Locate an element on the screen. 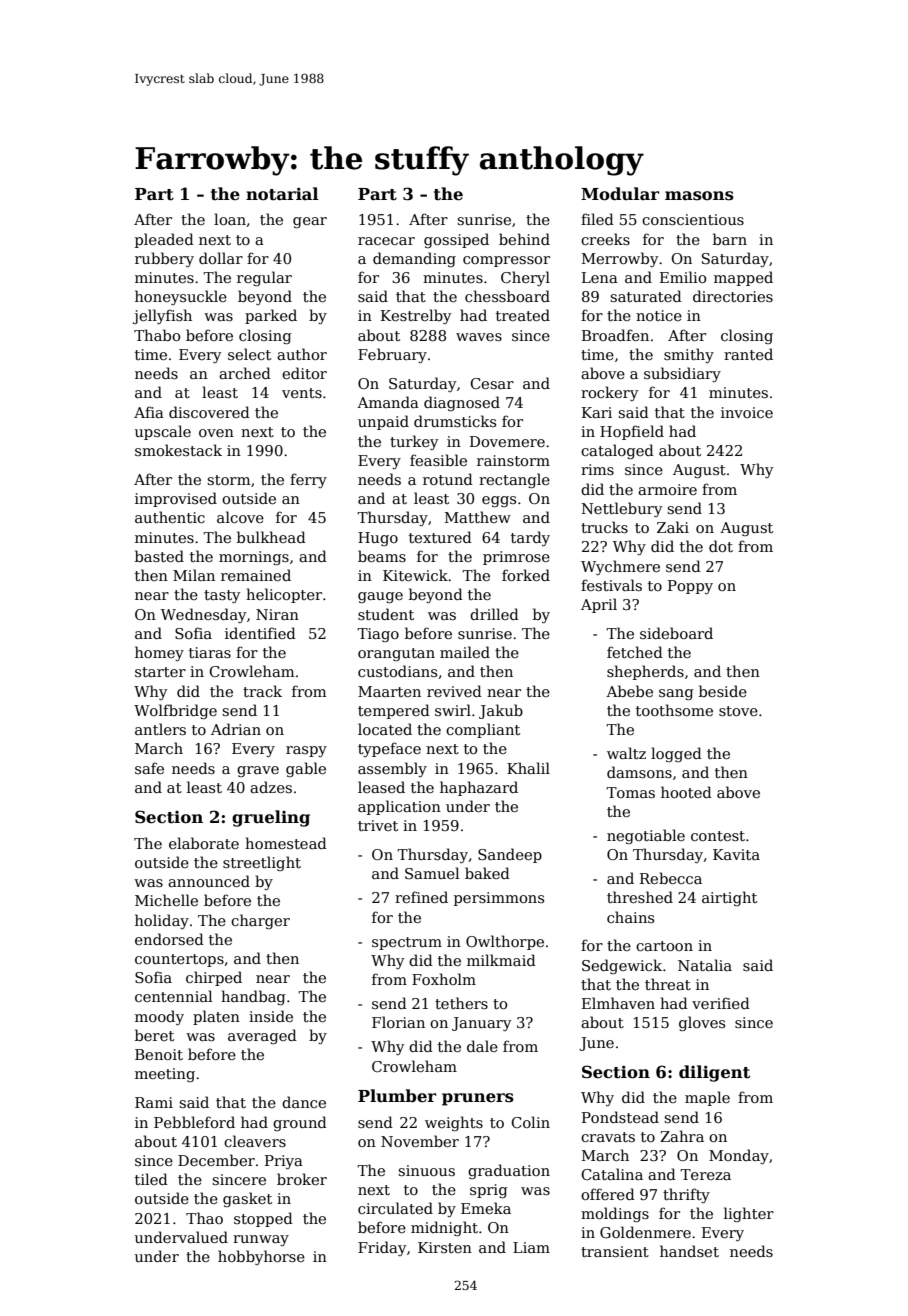 The height and width of the screenshot is (1316, 908). Afia is located at coordinates (149, 412).
